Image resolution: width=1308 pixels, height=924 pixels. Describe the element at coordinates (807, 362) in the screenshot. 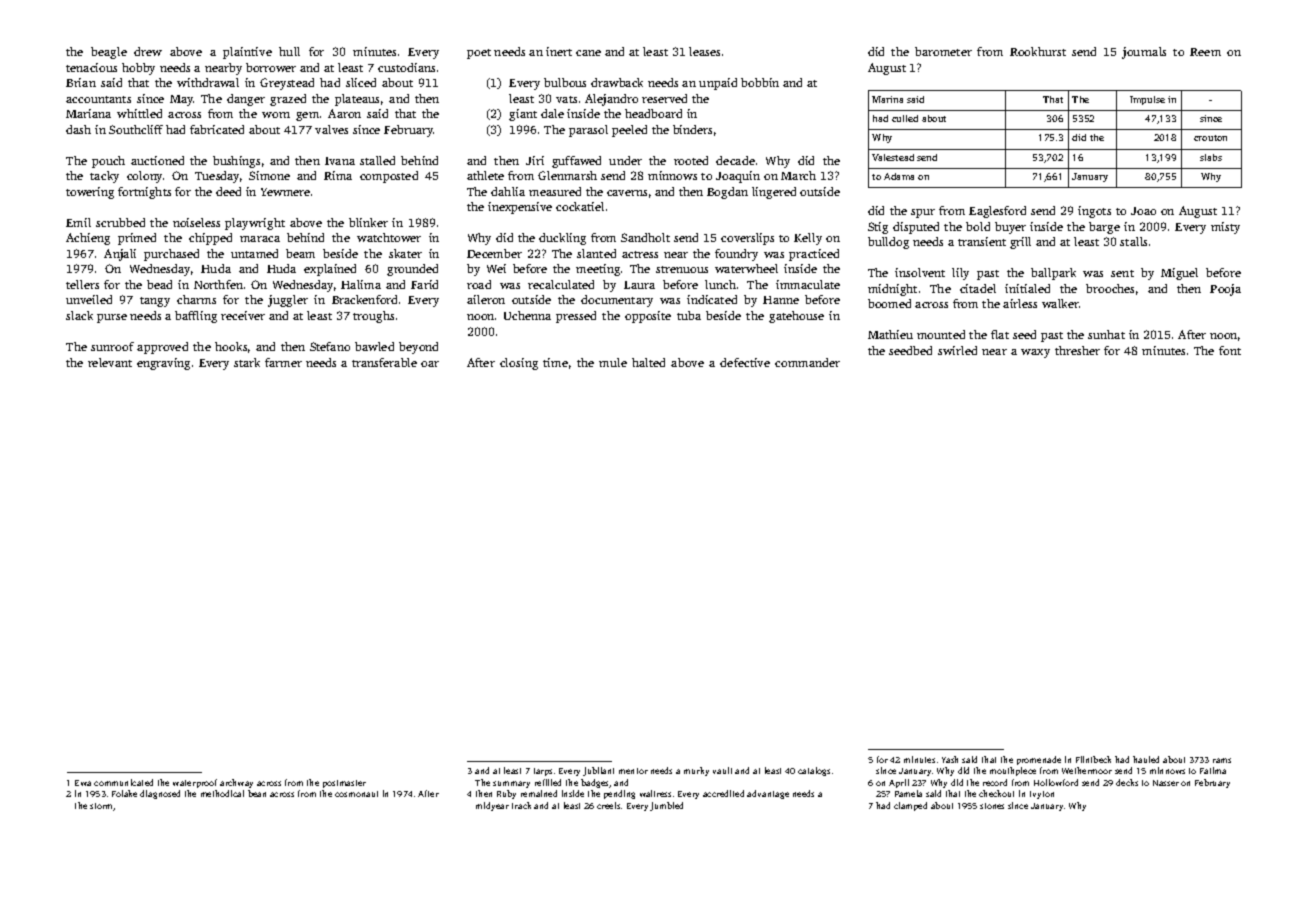

I see `commander` at that location.
